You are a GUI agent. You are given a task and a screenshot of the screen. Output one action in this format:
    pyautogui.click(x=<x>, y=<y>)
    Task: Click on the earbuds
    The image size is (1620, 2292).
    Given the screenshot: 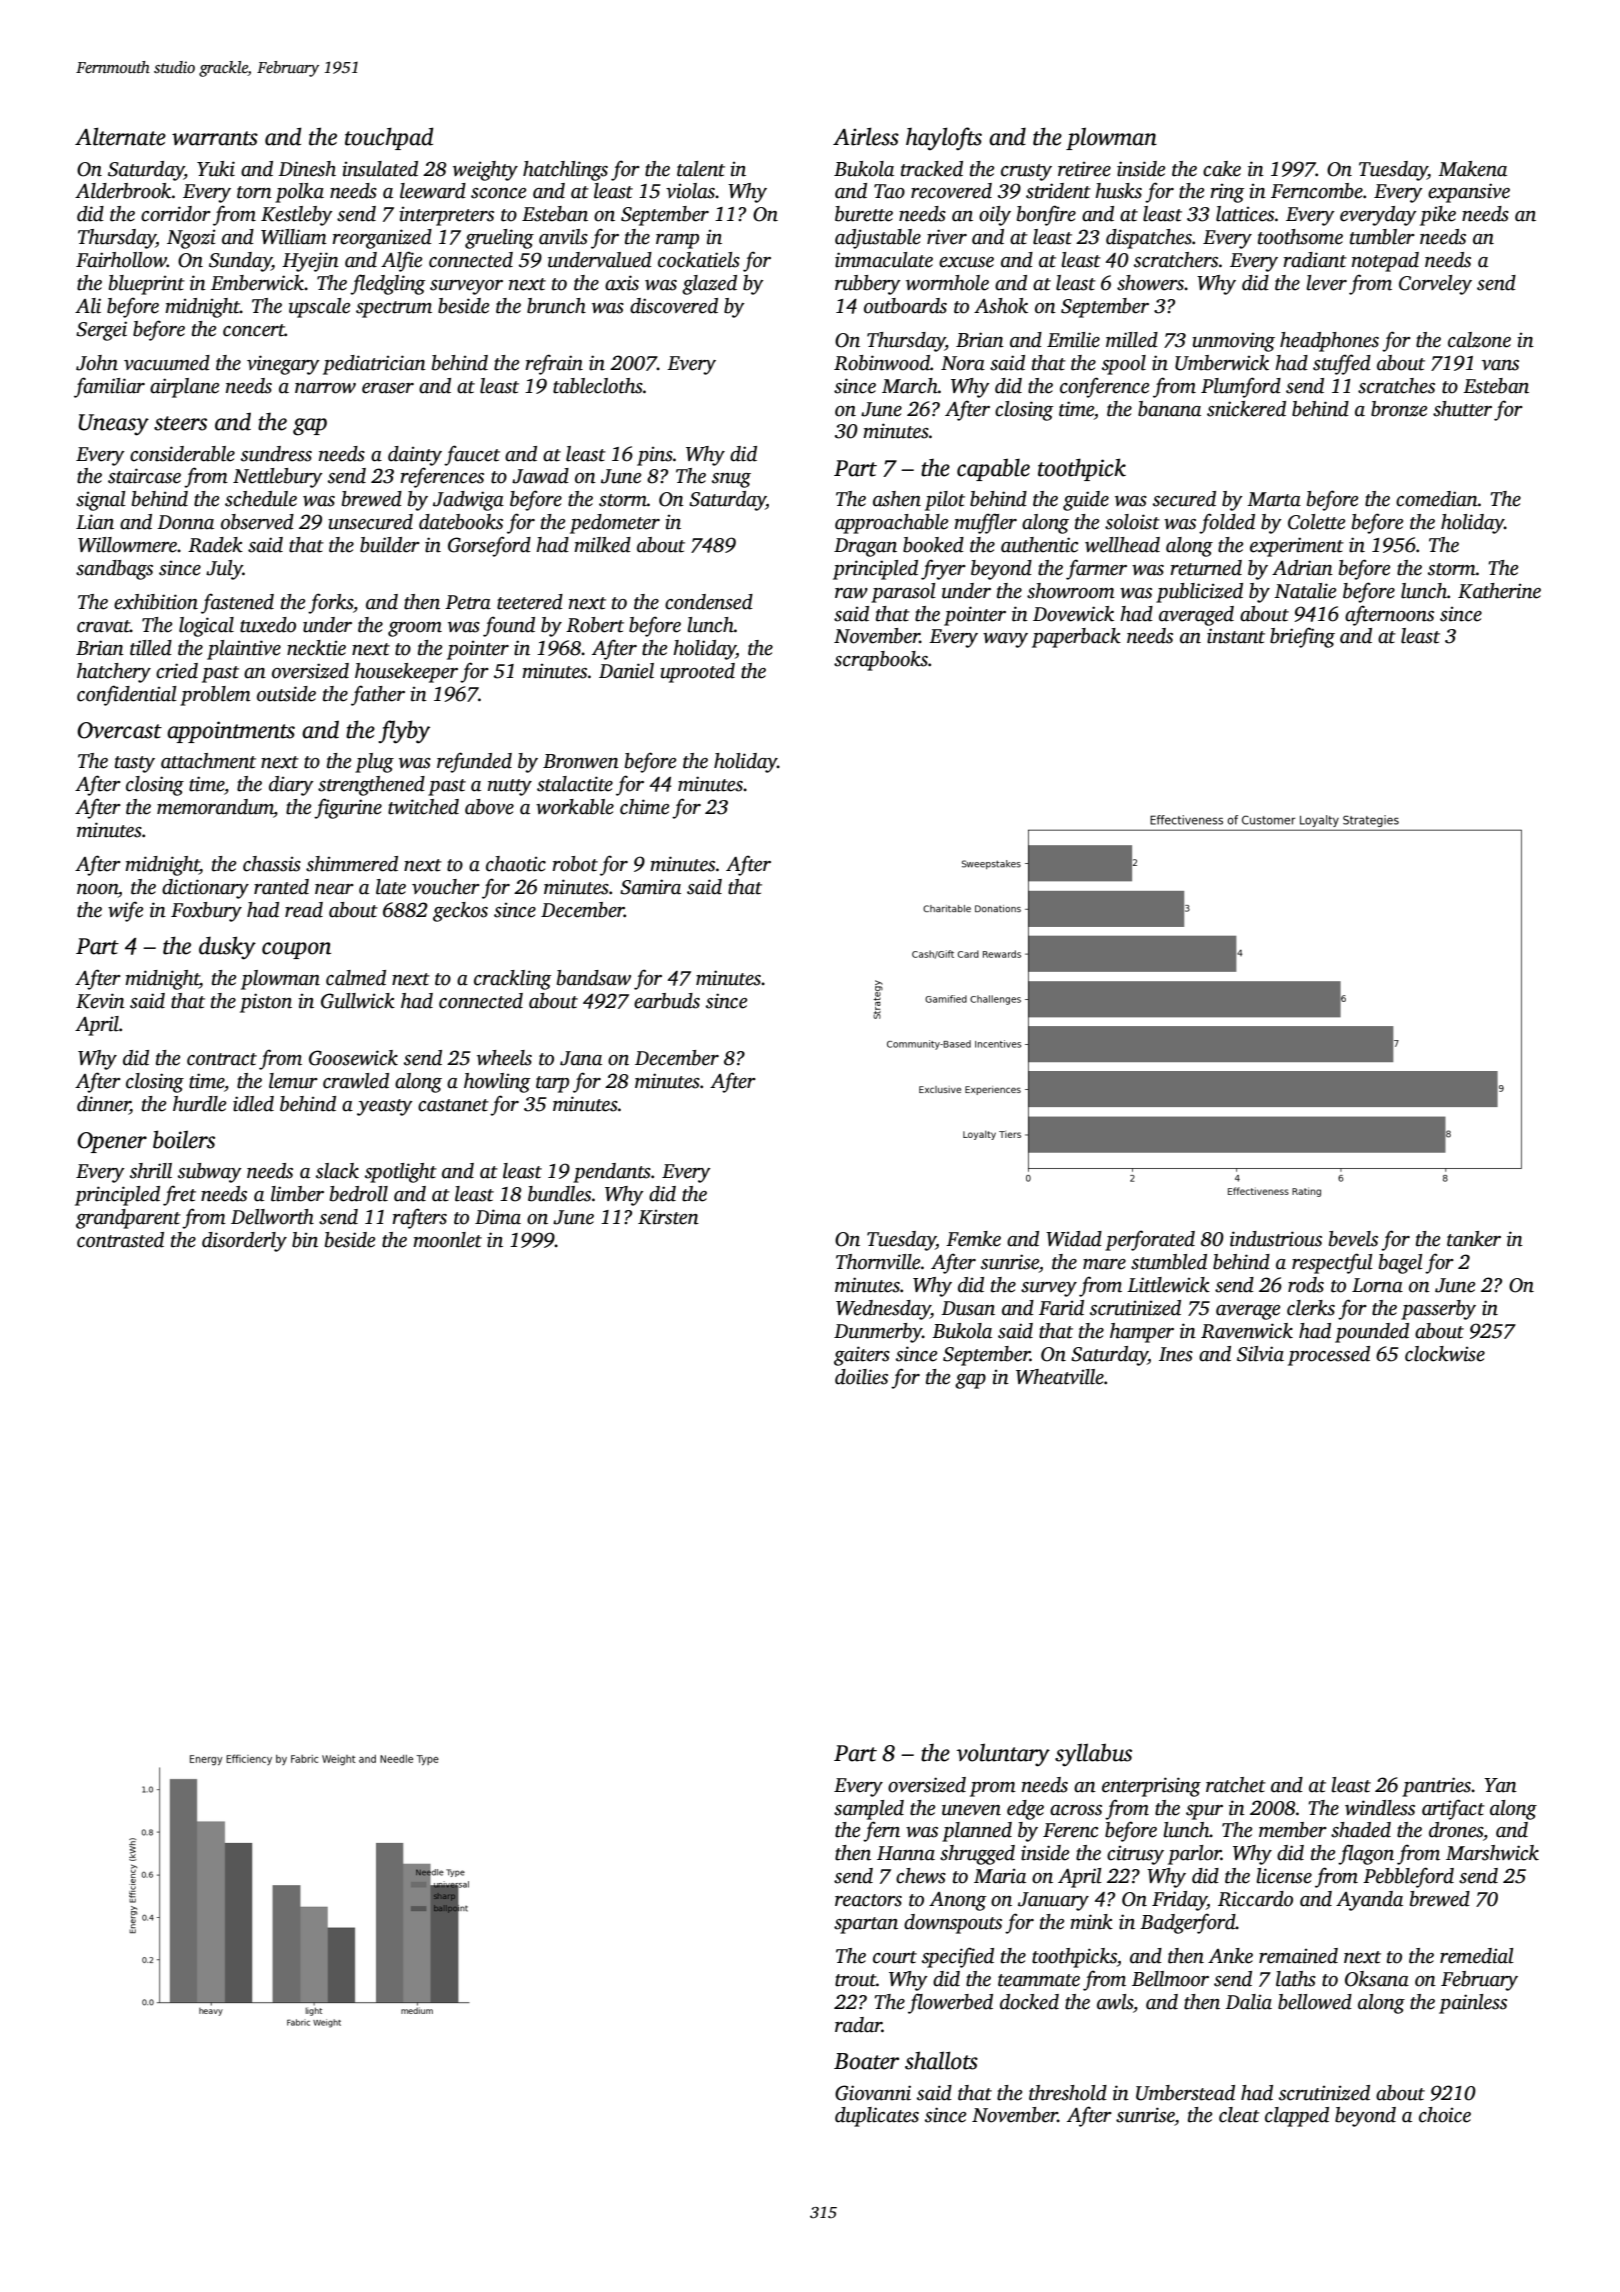 What is the action you would take?
    pyautogui.click(x=667, y=1001)
